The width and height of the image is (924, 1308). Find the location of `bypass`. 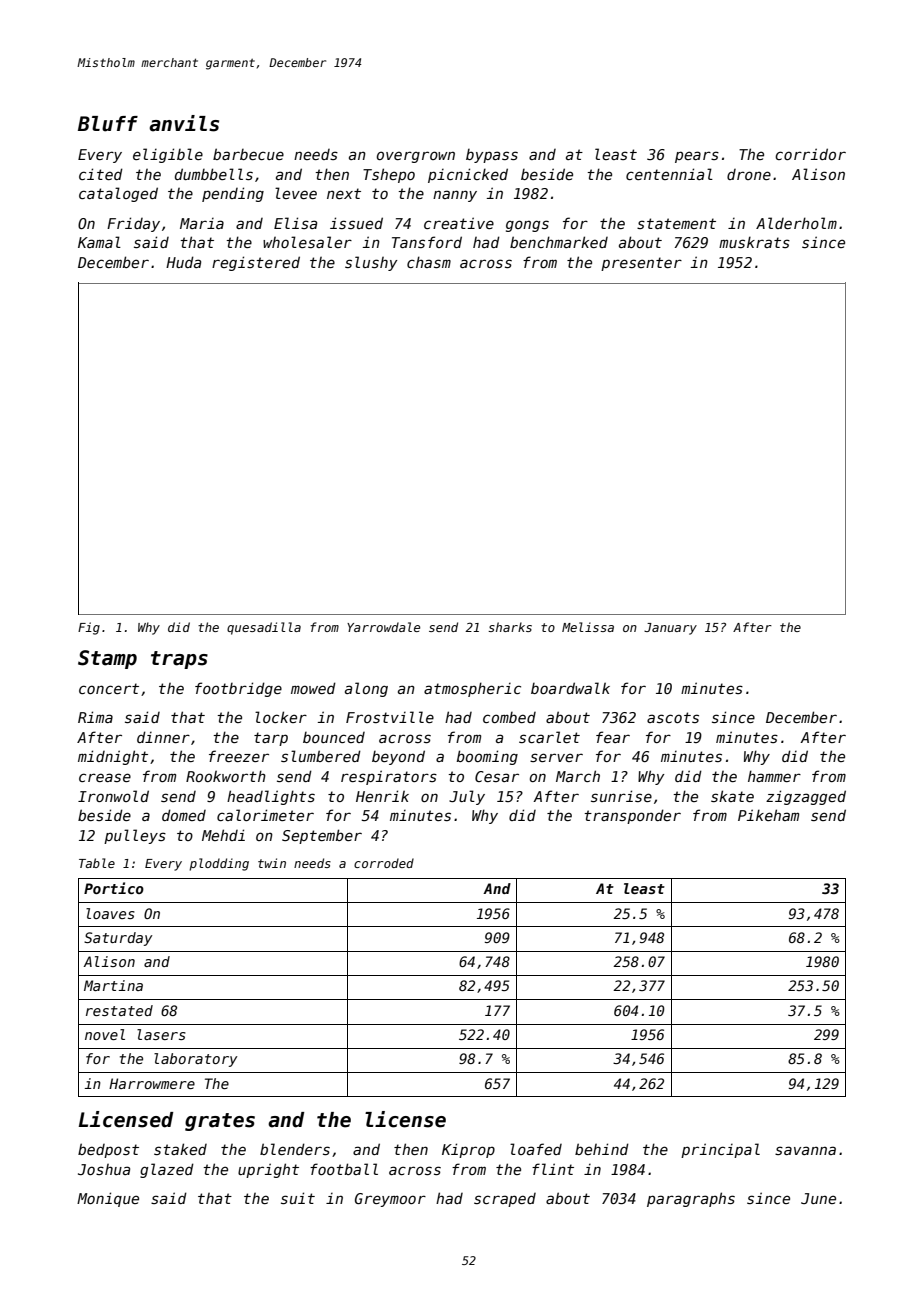

bypass is located at coordinates (492, 156).
